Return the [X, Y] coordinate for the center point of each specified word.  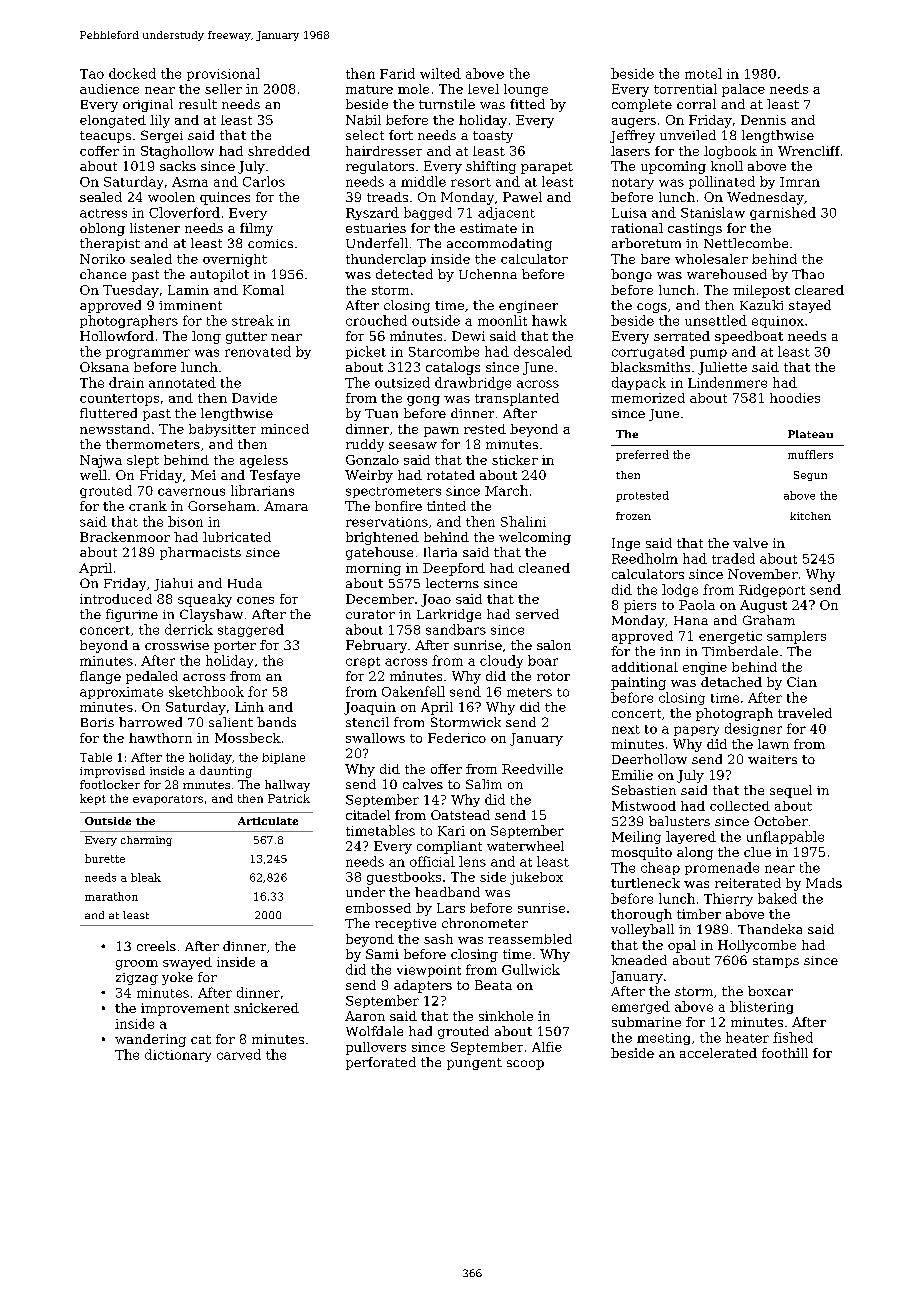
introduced [116, 599]
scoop [525, 1065]
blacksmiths [650, 367]
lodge [680, 590]
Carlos [264, 181]
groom [137, 965]
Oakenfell [413, 691]
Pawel [522, 197]
